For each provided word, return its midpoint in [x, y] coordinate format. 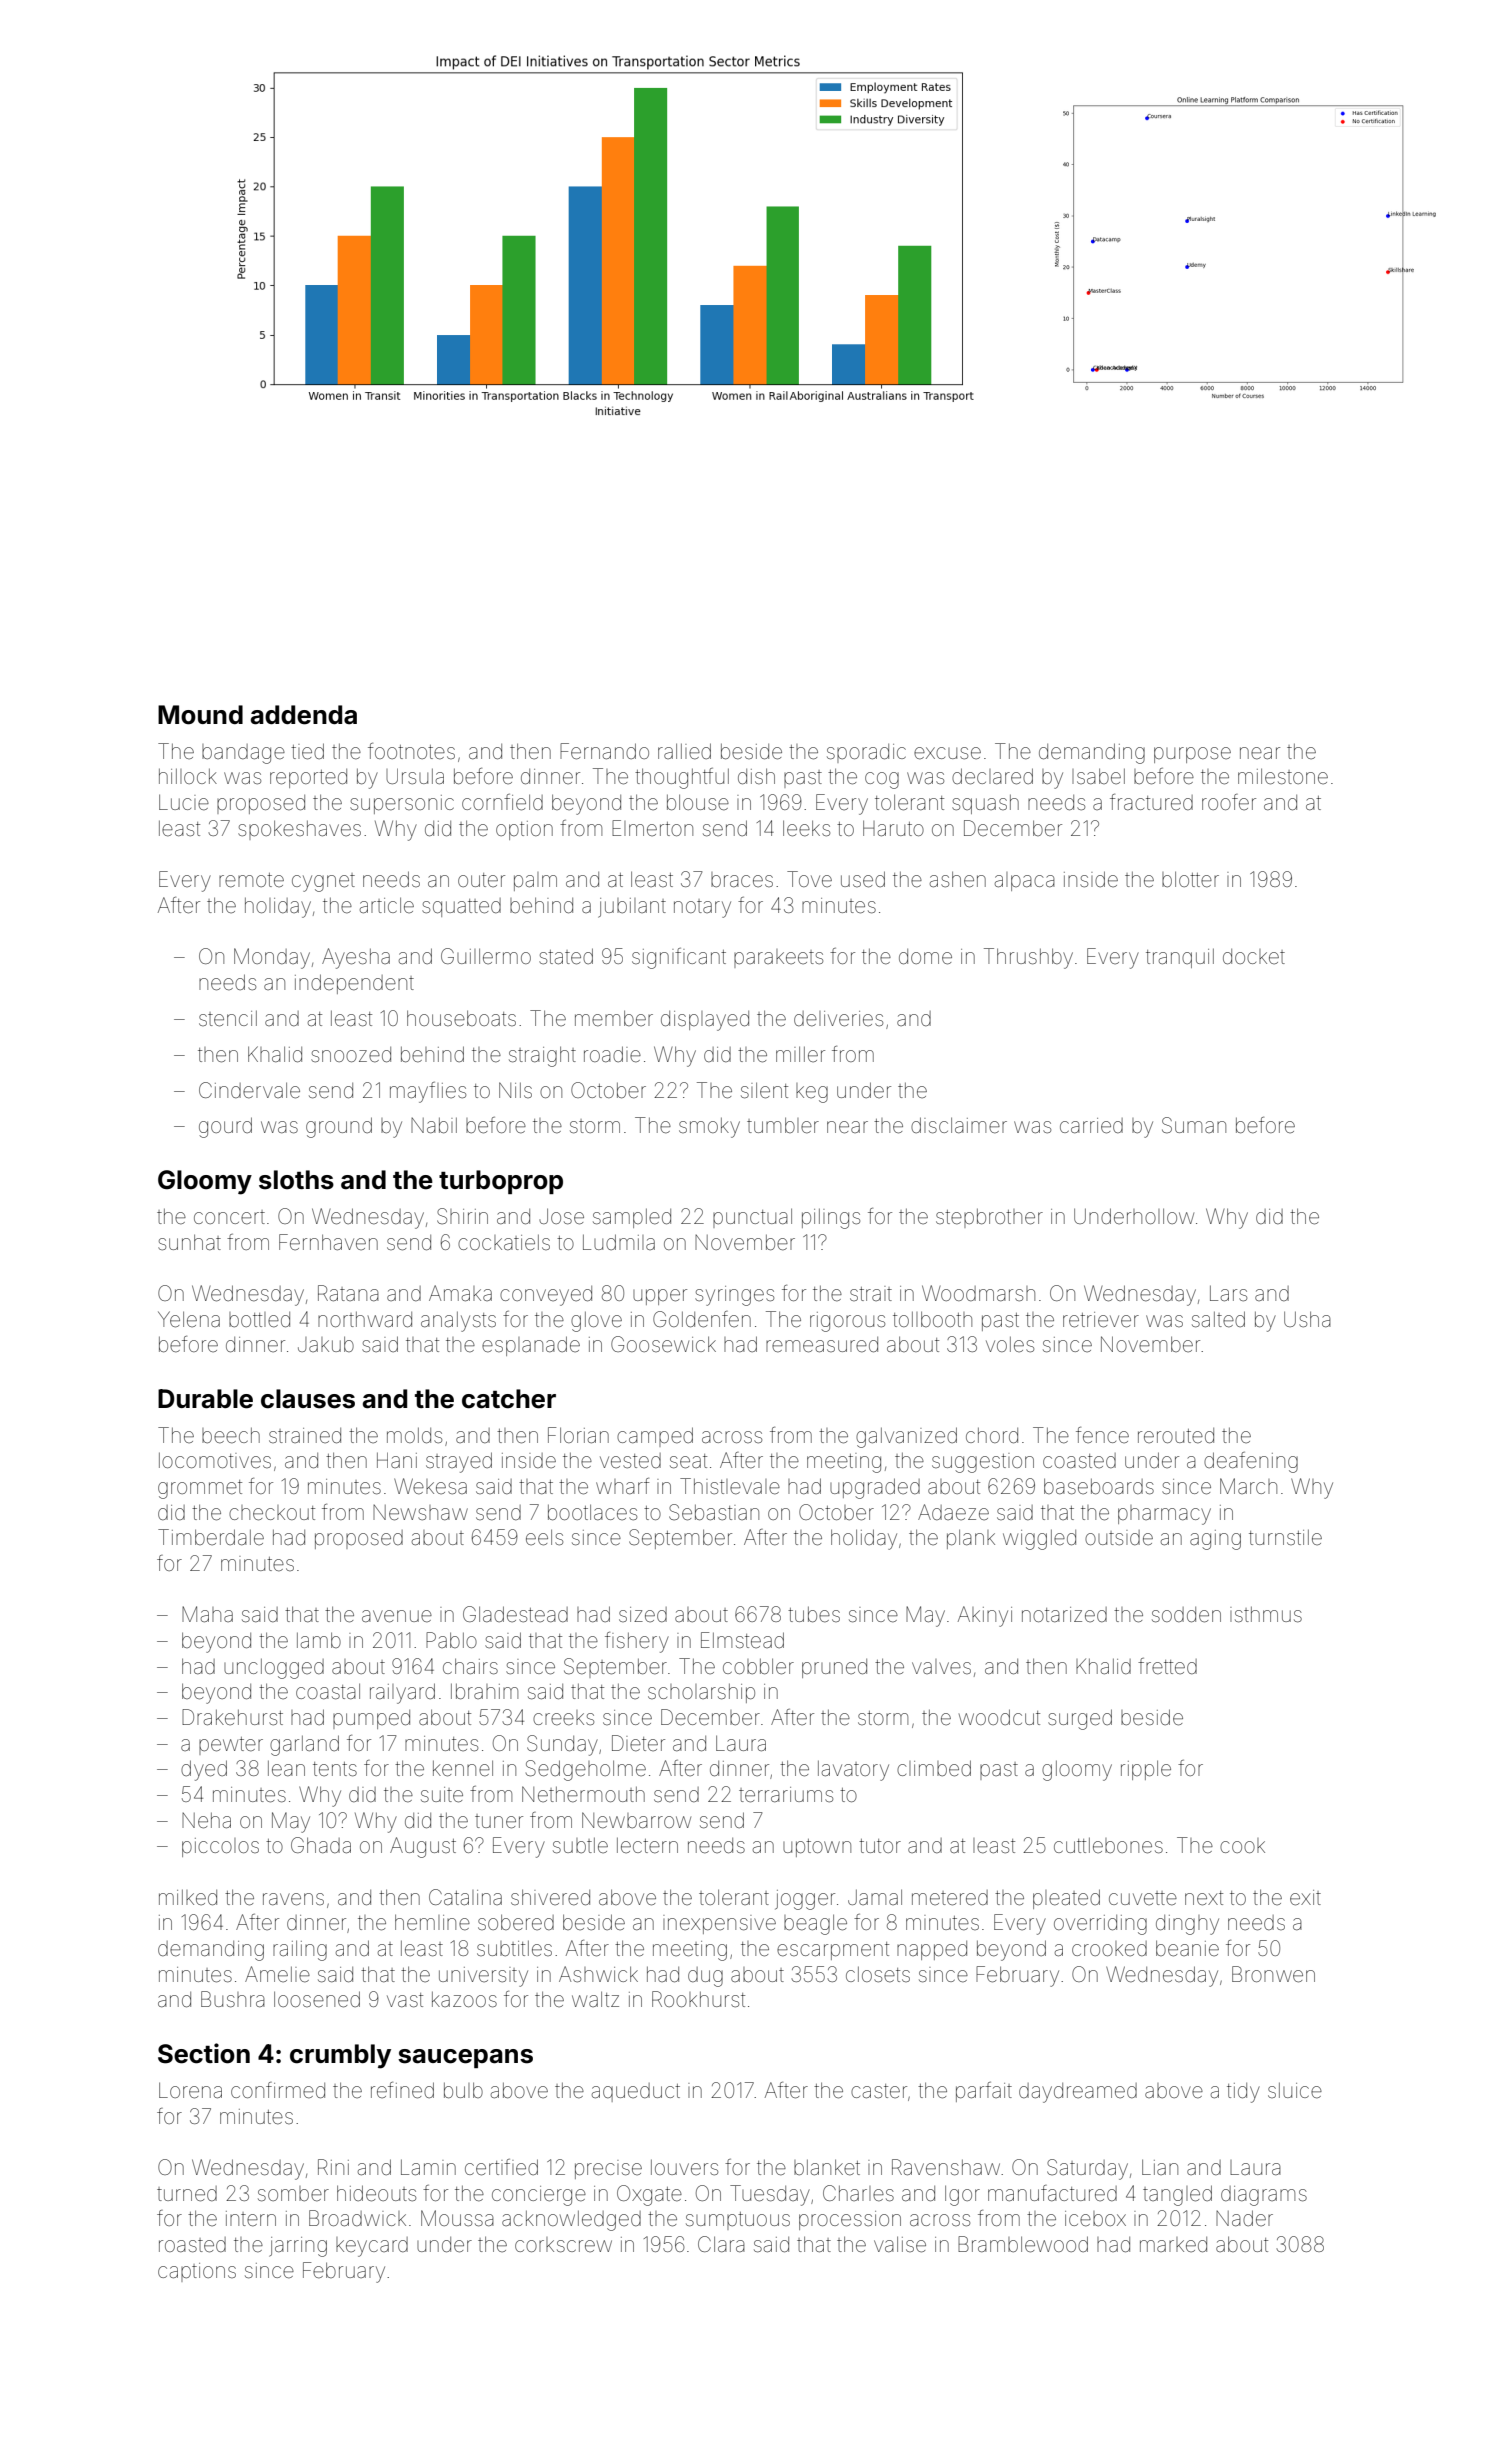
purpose [1192, 755]
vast [405, 2000]
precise [608, 2169]
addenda [304, 715]
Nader [1244, 2218]
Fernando [604, 751]
